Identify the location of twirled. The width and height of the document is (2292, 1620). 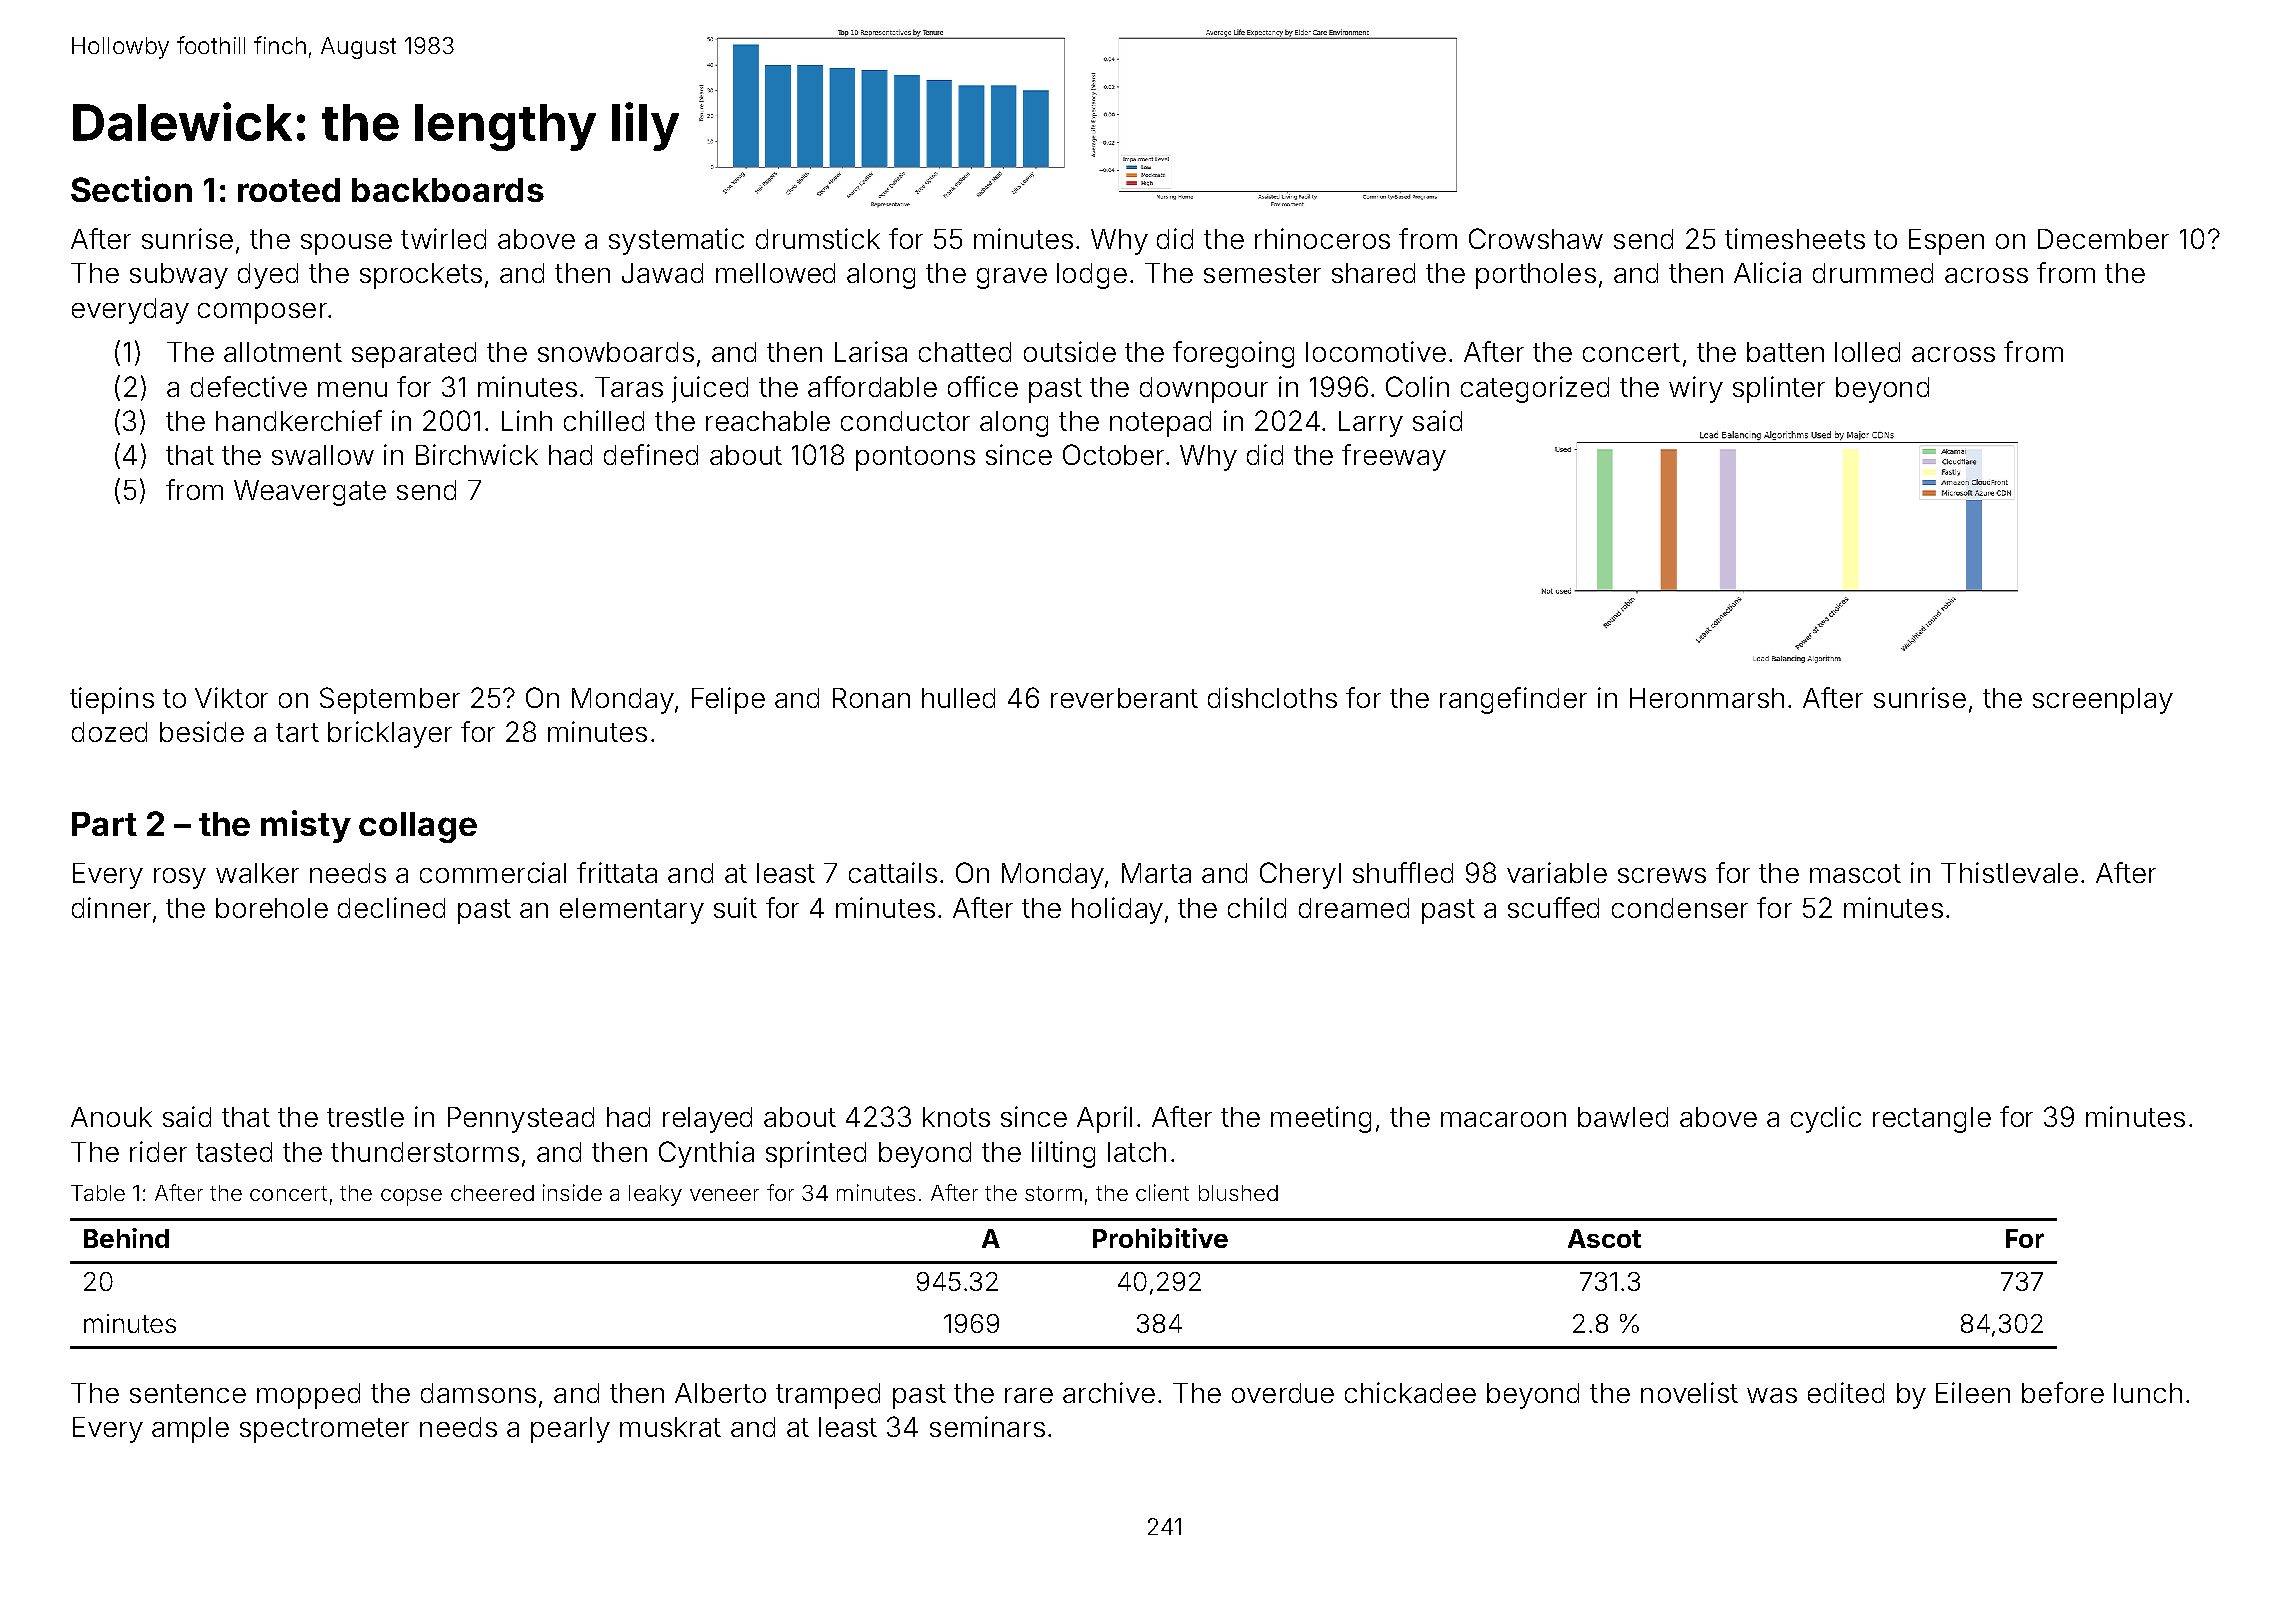
(443, 238).
